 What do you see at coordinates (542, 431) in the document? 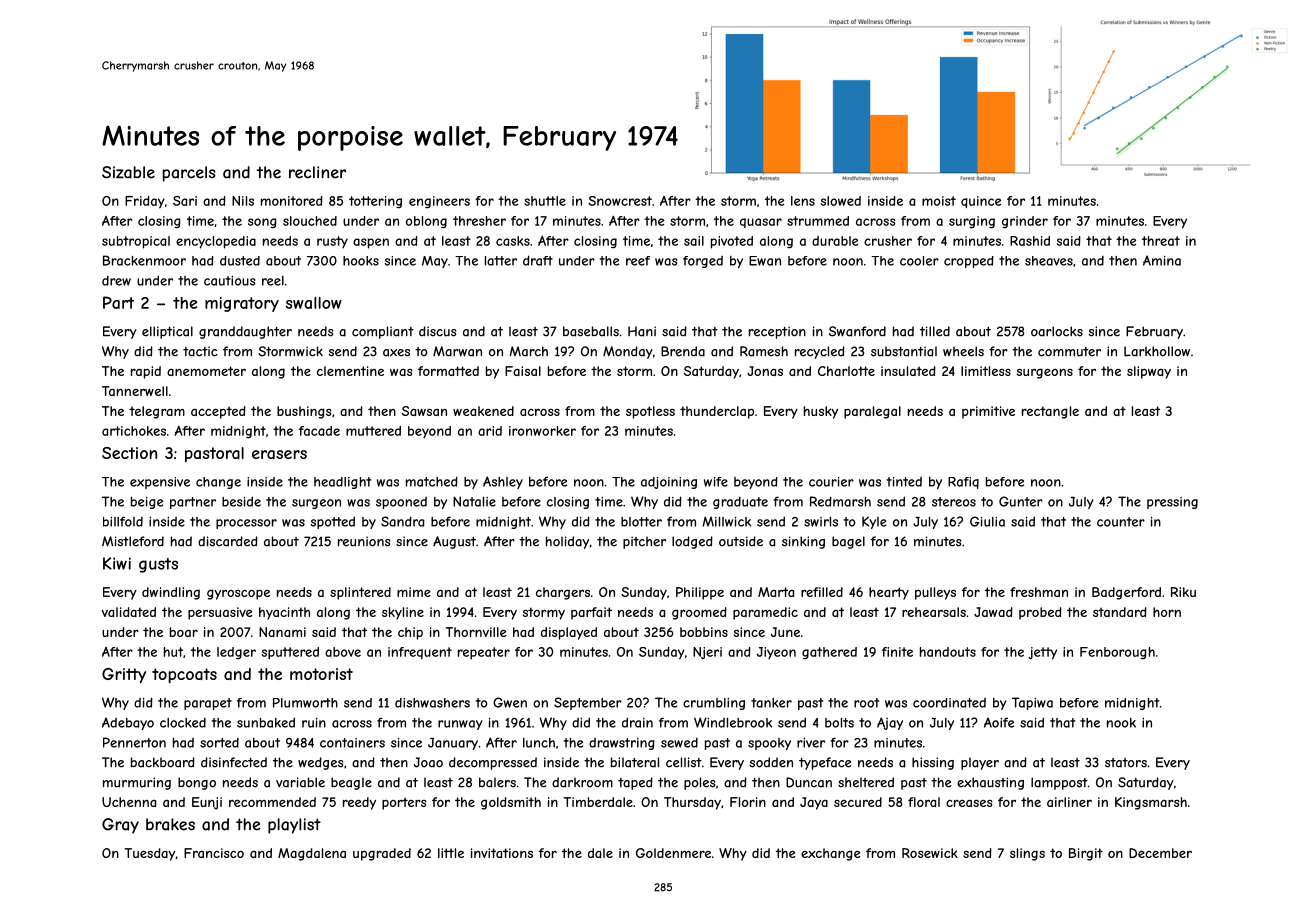
I see `ironworker` at bounding box center [542, 431].
